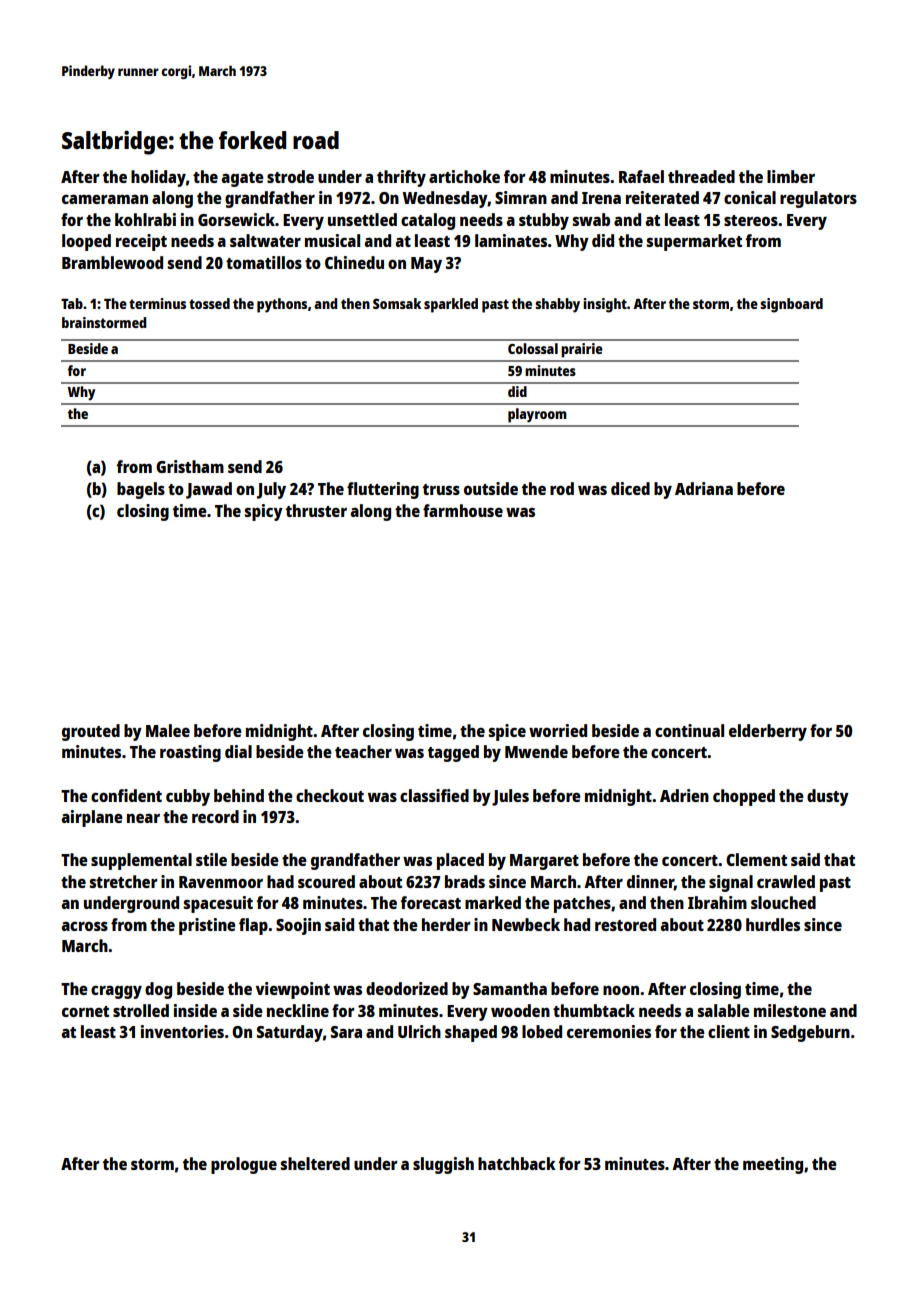 This image has height=1314, width=924. I want to click on prologue, so click(244, 1165).
